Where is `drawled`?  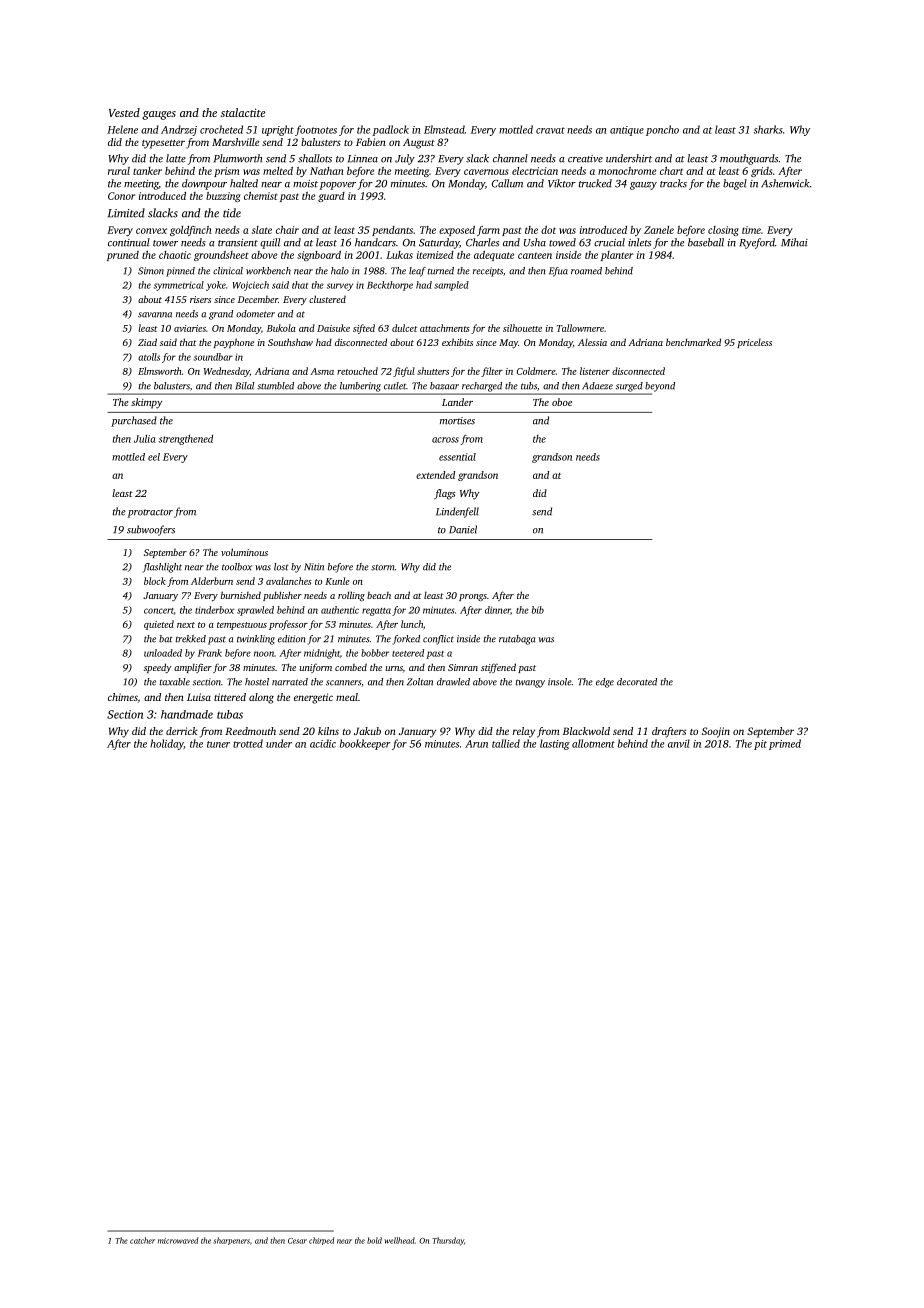
drawled is located at coordinates (453, 682).
